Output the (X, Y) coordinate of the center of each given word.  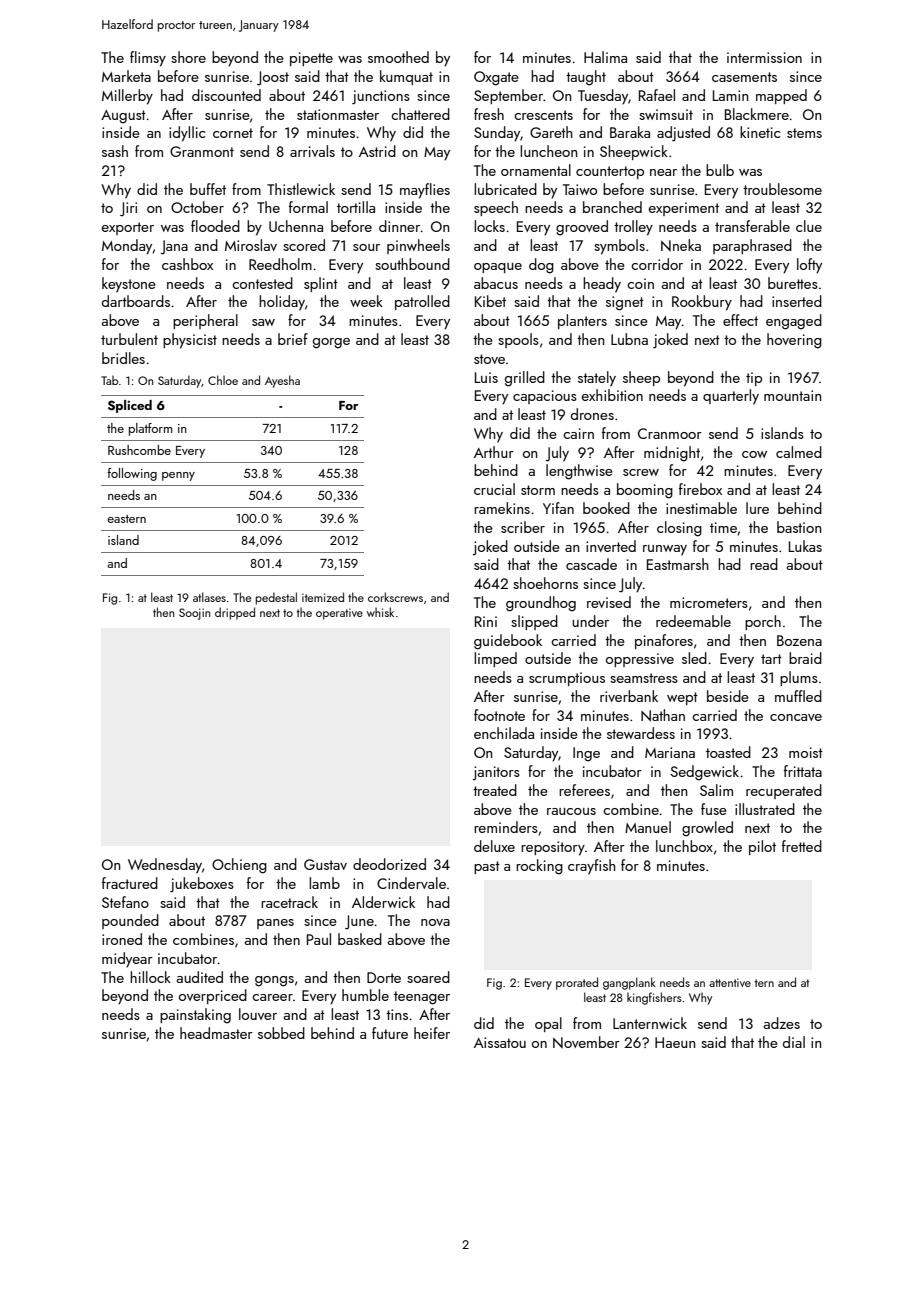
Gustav (325, 864)
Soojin (194, 614)
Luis (486, 377)
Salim (716, 790)
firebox (700, 489)
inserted (797, 301)
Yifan (558, 508)
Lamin (730, 95)
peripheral (205, 321)
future (390, 1033)
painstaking (195, 1016)
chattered (420, 114)
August (123, 117)
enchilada (504, 733)
